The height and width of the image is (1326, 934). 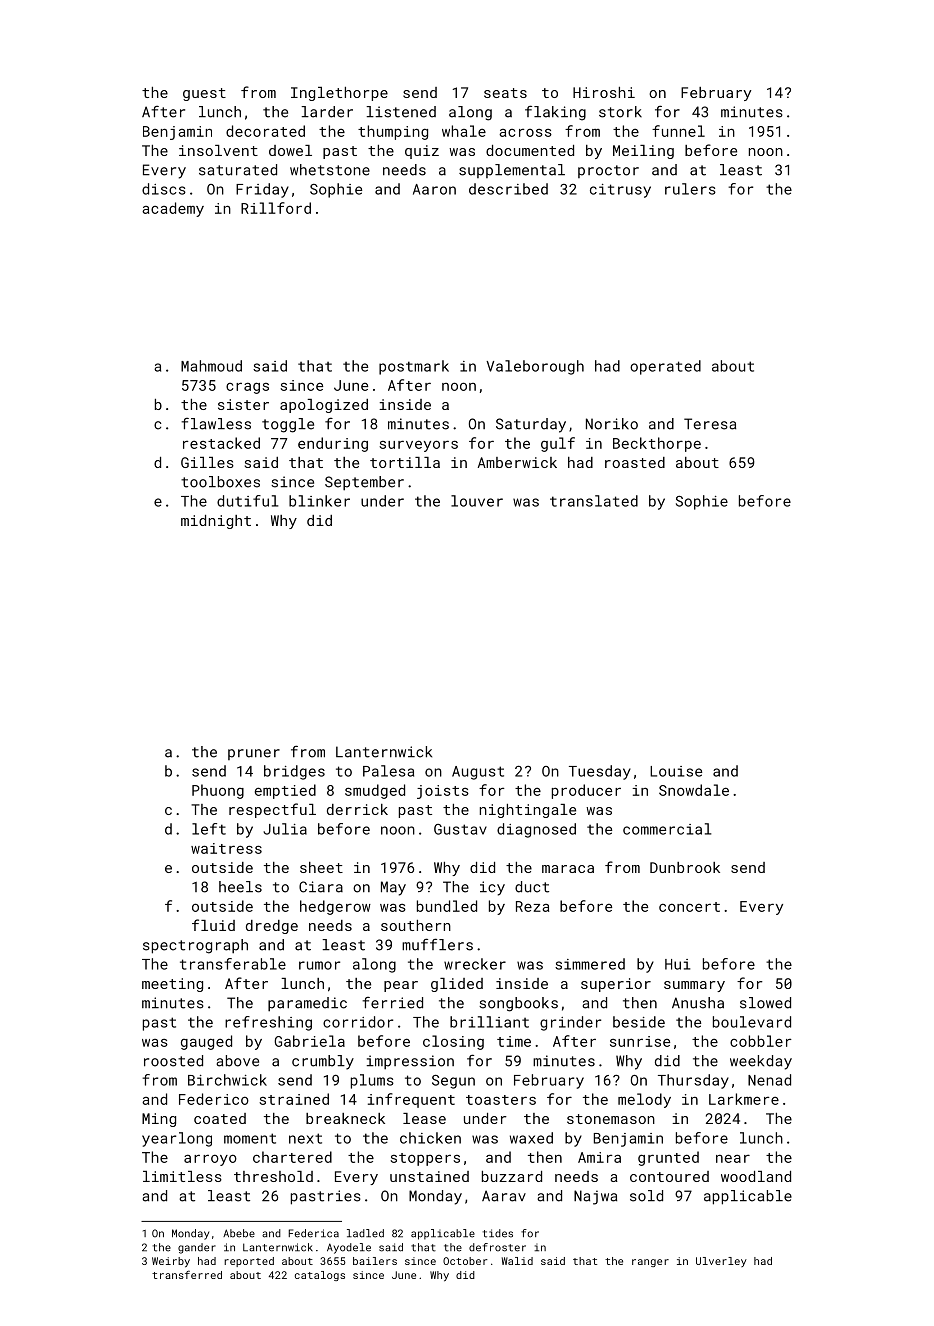 What do you see at coordinates (457, 985) in the image?
I see `glided` at bounding box center [457, 985].
